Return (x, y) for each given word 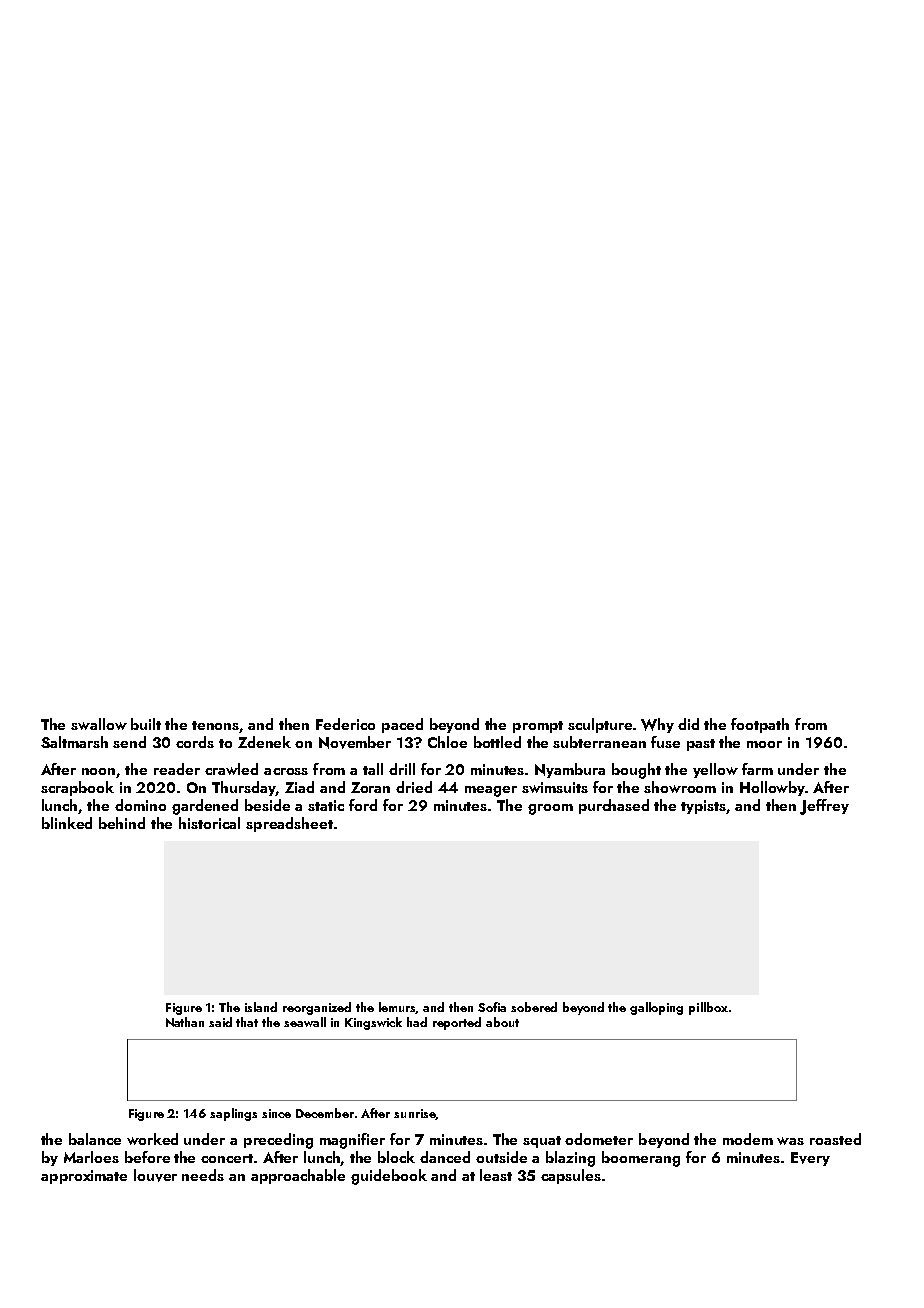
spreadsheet (289, 824)
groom (550, 809)
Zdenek (264, 742)
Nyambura (570, 770)
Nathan (185, 1022)
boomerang (641, 1159)
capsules (571, 1176)
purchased (614, 806)
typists (704, 807)
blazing (570, 1159)
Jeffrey (824, 807)
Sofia (492, 1007)
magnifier (352, 1141)
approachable (298, 1176)
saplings (233, 1114)
